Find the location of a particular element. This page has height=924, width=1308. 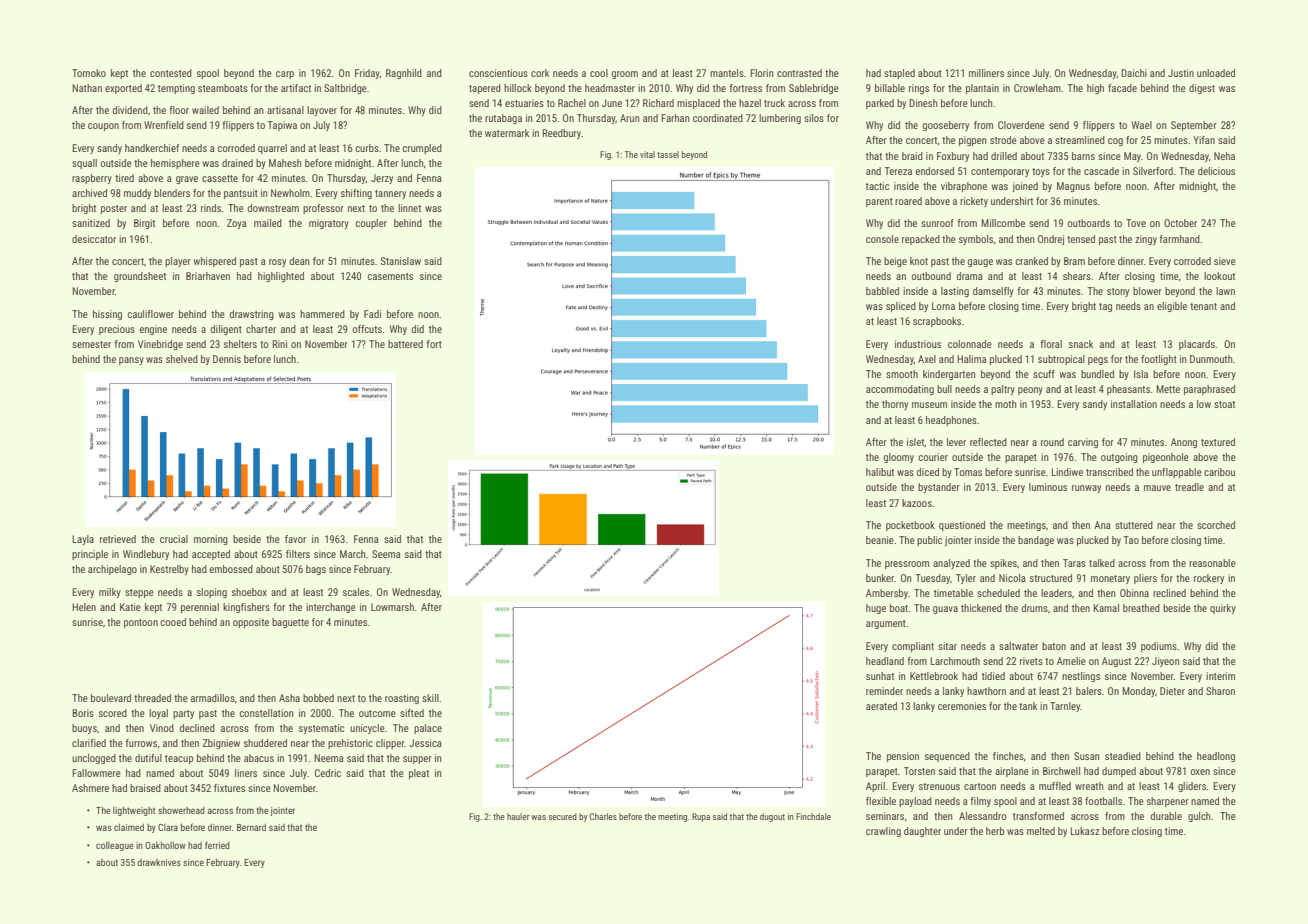

migratory is located at coordinates (329, 224).
